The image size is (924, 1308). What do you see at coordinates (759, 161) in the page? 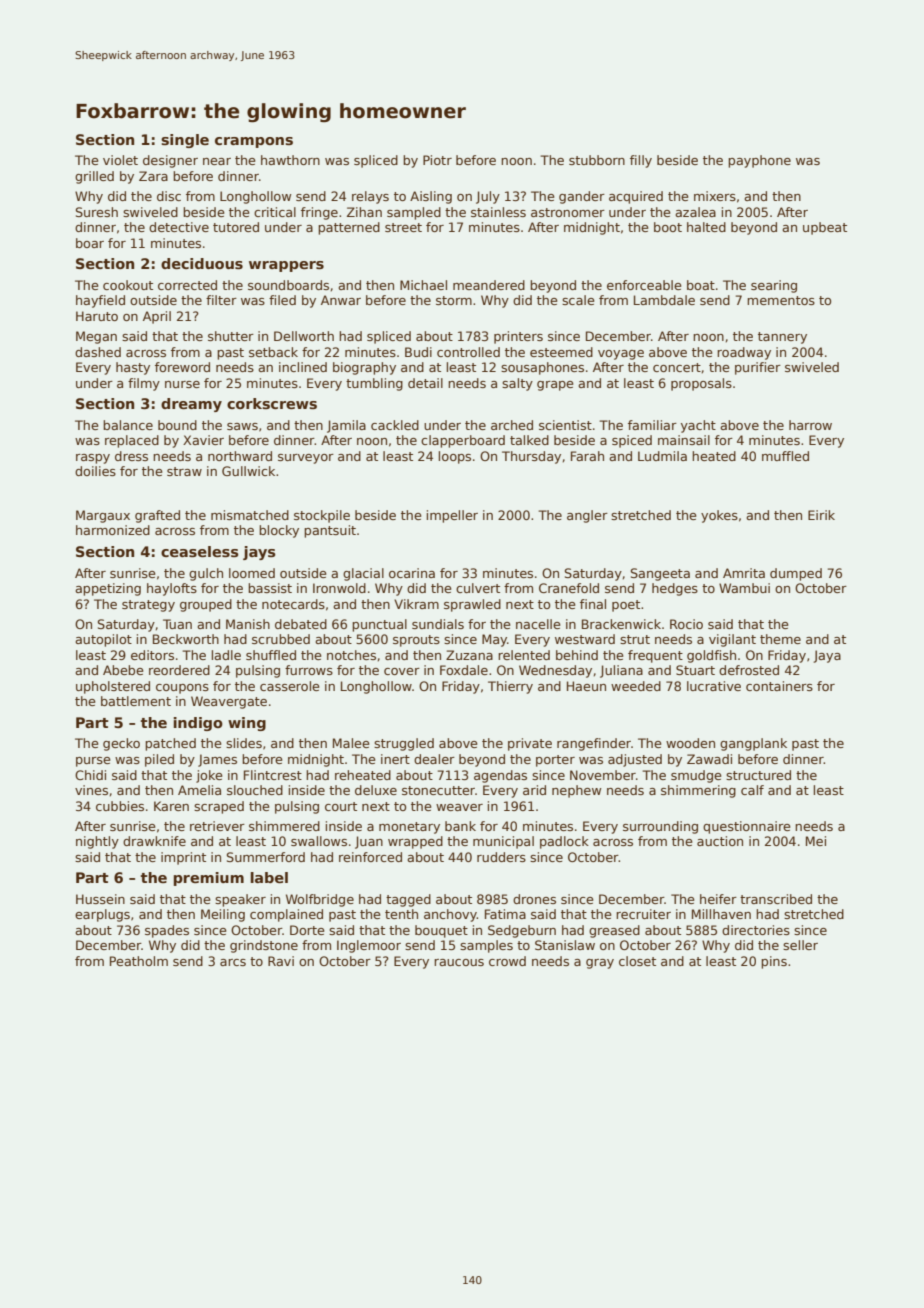
I see `payphone` at bounding box center [759, 161].
